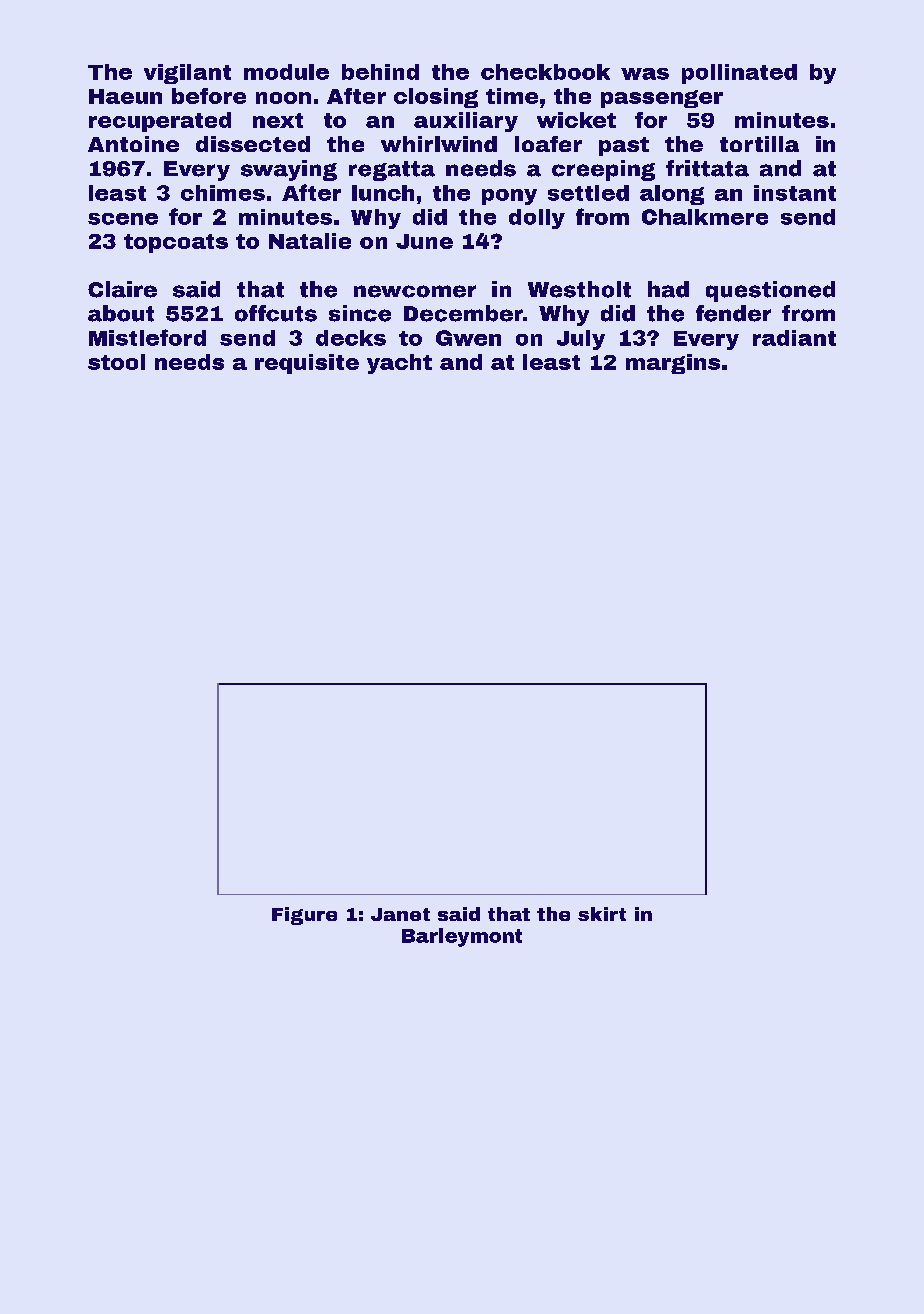  I want to click on Janet, so click(400, 914).
